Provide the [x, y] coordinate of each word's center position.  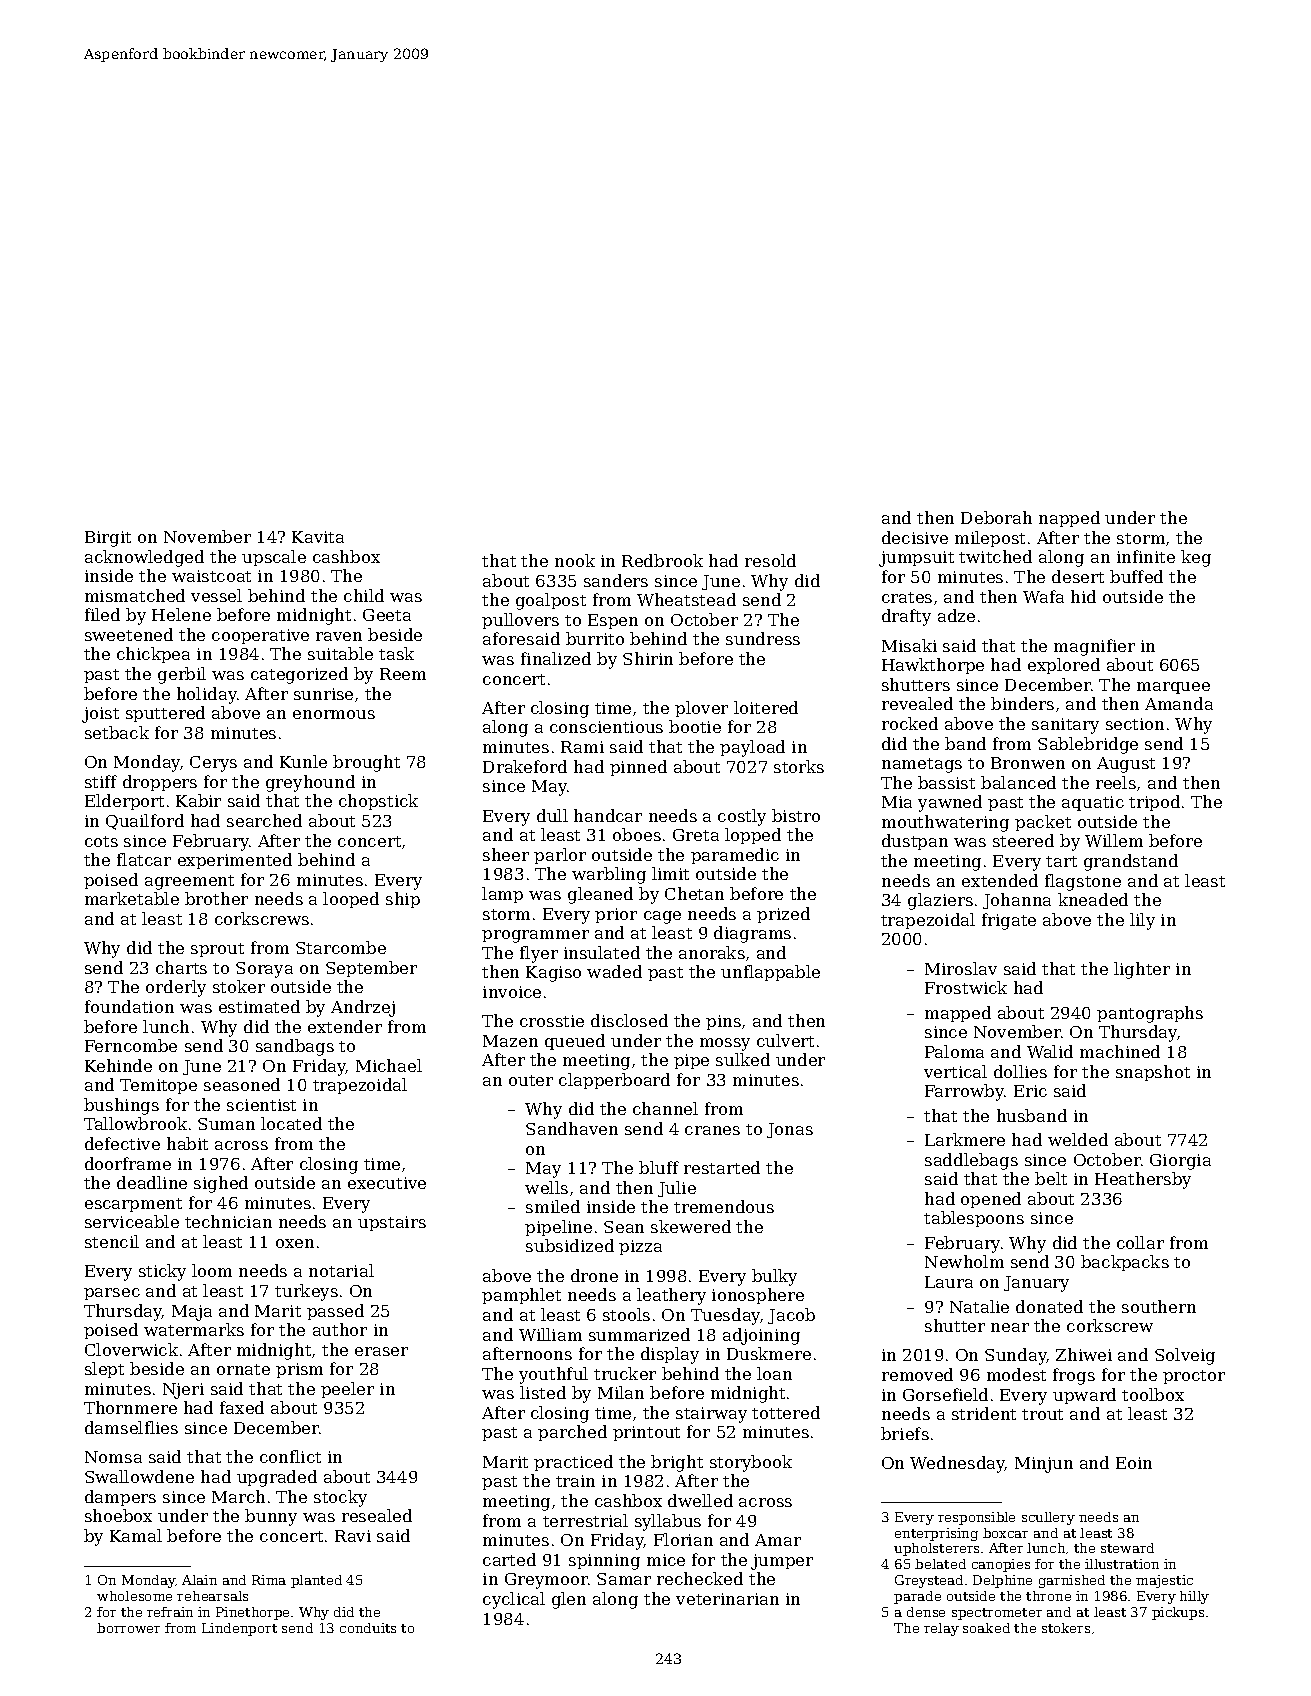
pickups [1178, 1613]
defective [122, 1143]
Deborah [996, 517]
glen [569, 1600]
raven [339, 636]
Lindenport [239, 1629]
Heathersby [1143, 1180]
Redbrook [662, 560]
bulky [774, 1277]
